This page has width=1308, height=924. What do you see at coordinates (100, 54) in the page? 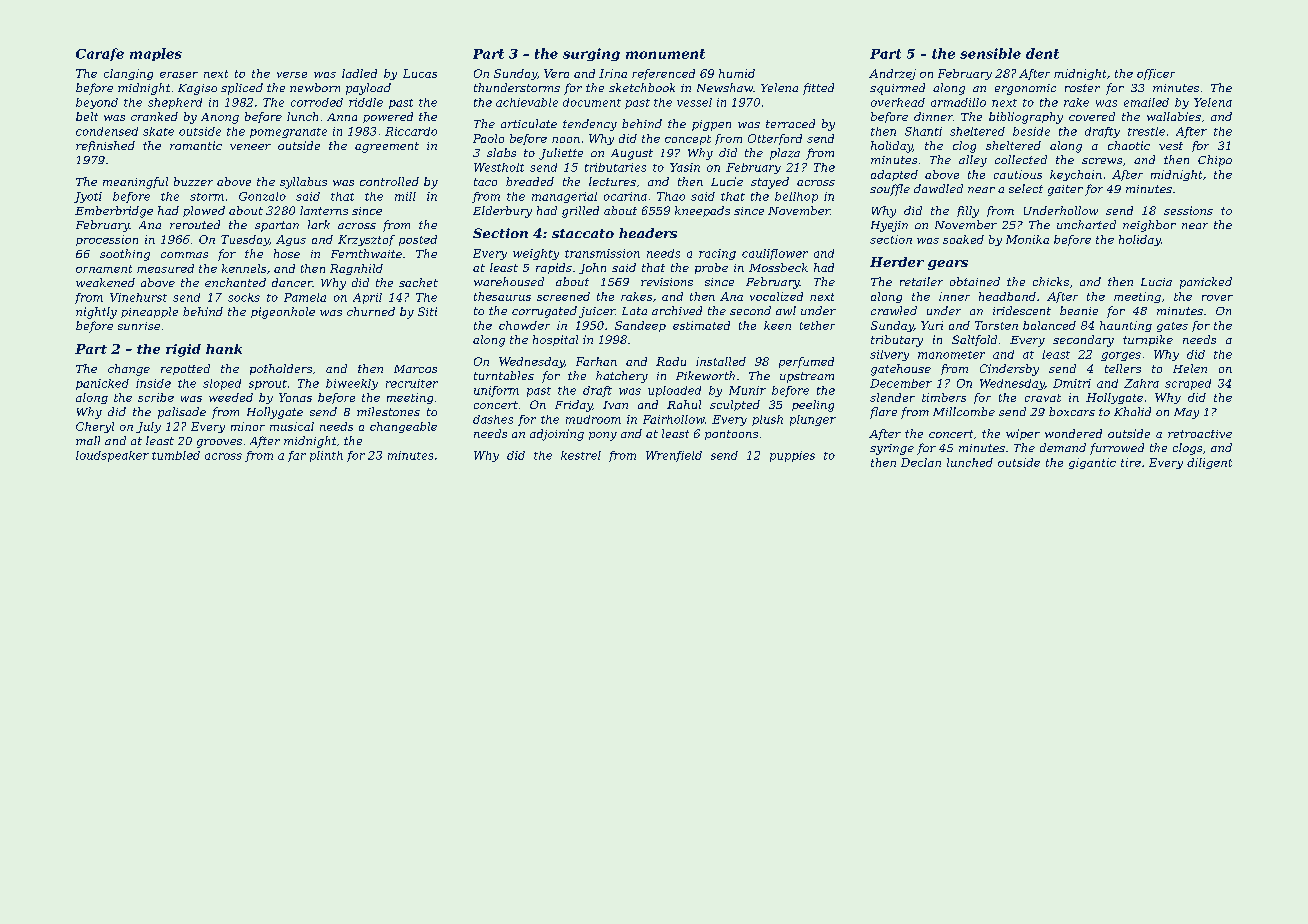
I see `Carafe` at bounding box center [100, 54].
